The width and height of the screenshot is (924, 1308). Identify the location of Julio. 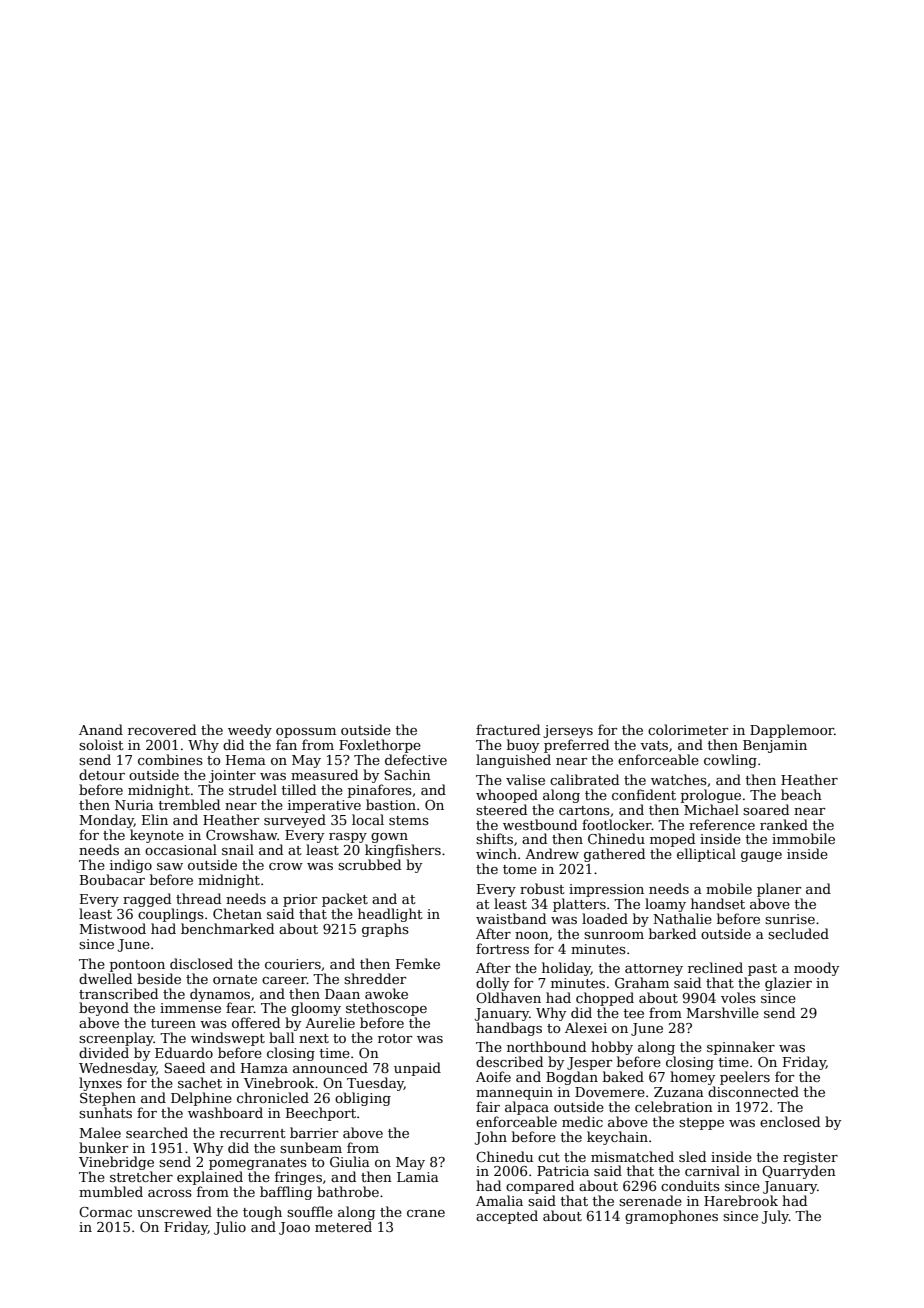
(230, 1228).
